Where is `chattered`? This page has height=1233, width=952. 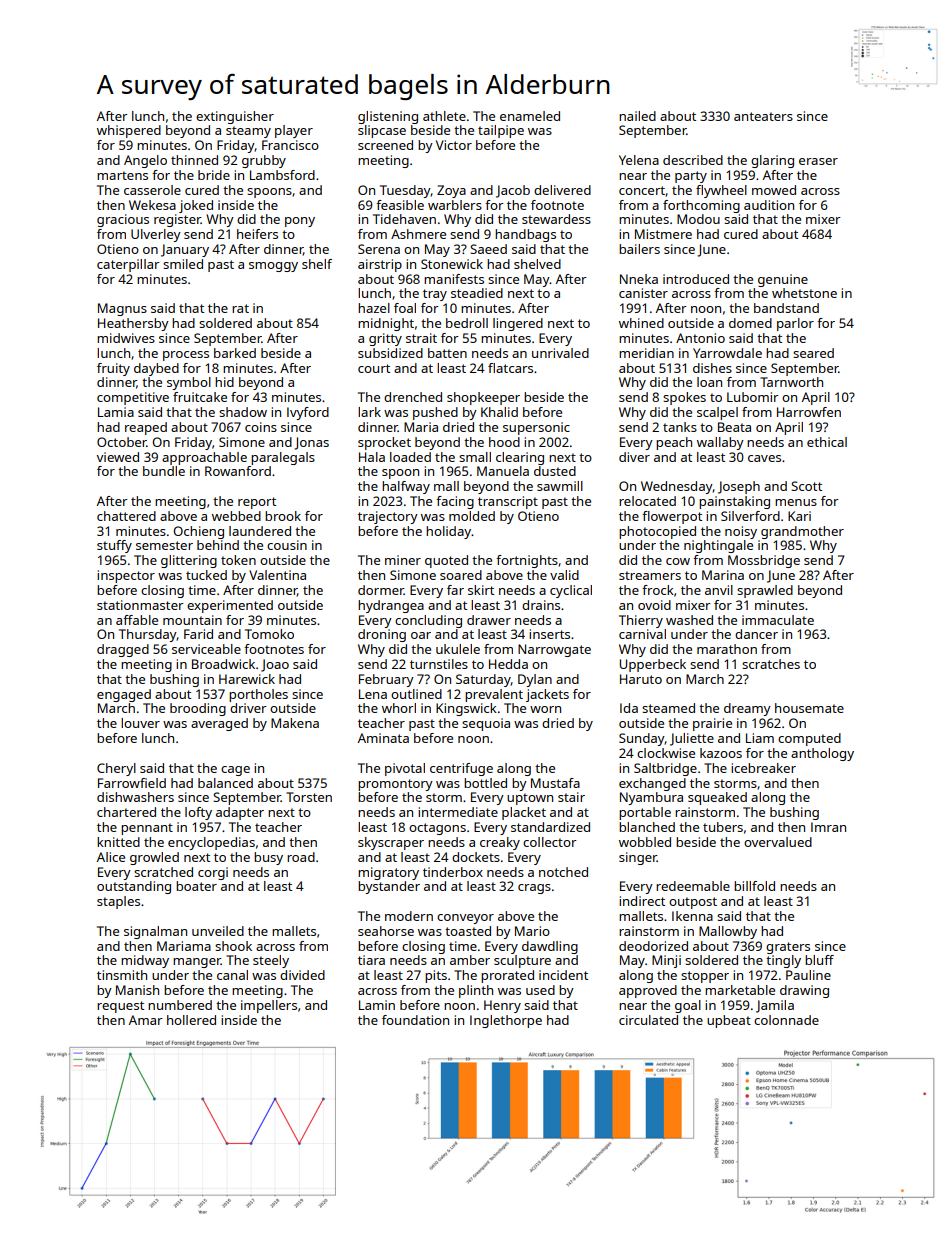 chattered is located at coordinates (126, 516).
